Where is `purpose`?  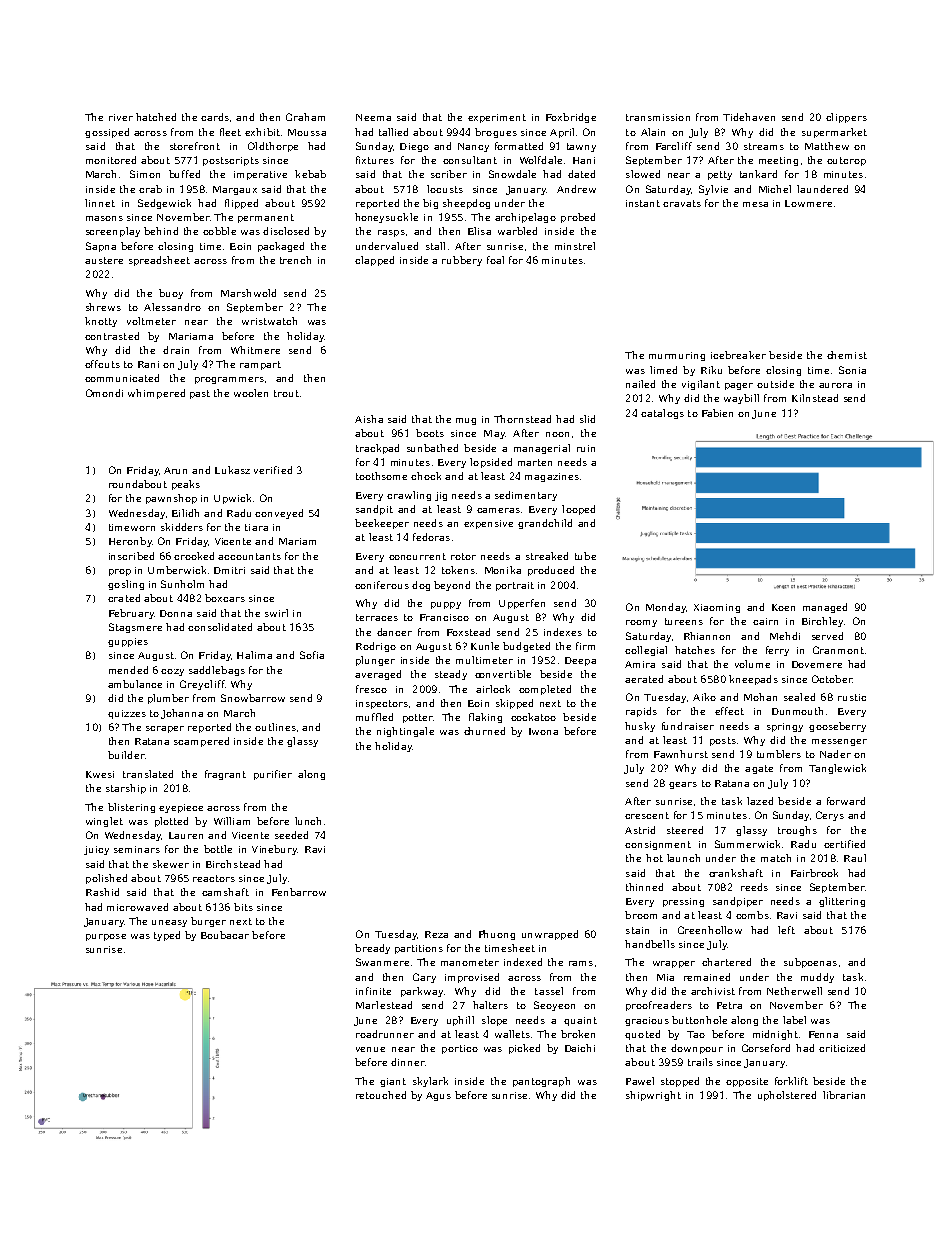 purpose is located at coordinates (106, 937).
